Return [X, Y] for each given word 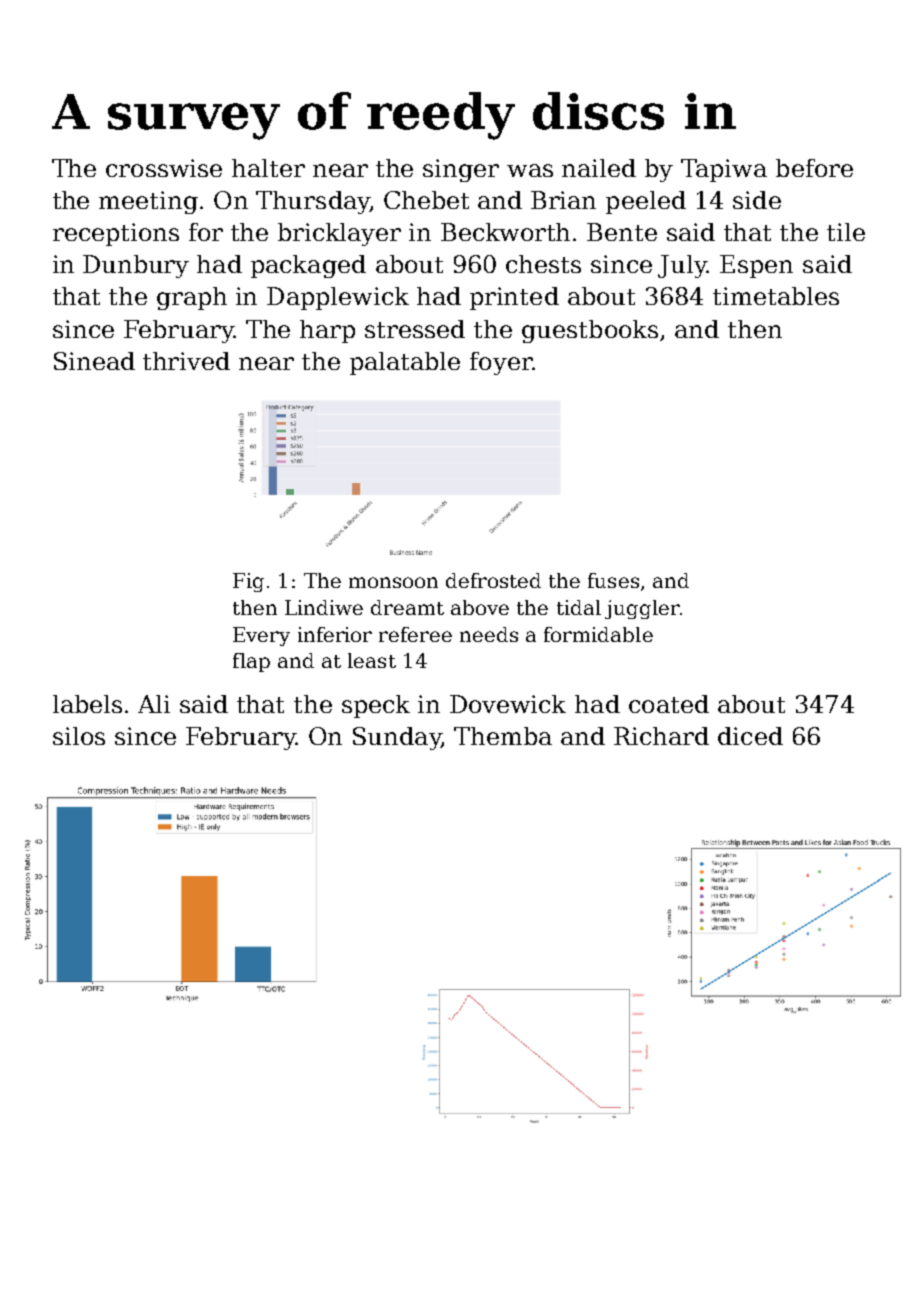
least [372, 660]
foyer [501, 363]
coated [669, 704]
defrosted [493, 580]
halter [268, 168]
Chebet [426, 200]
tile [846, 232]
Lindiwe [324, 607]
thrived [186, 361]
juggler [642, 609]
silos [79, 736]
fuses [613, 580]
